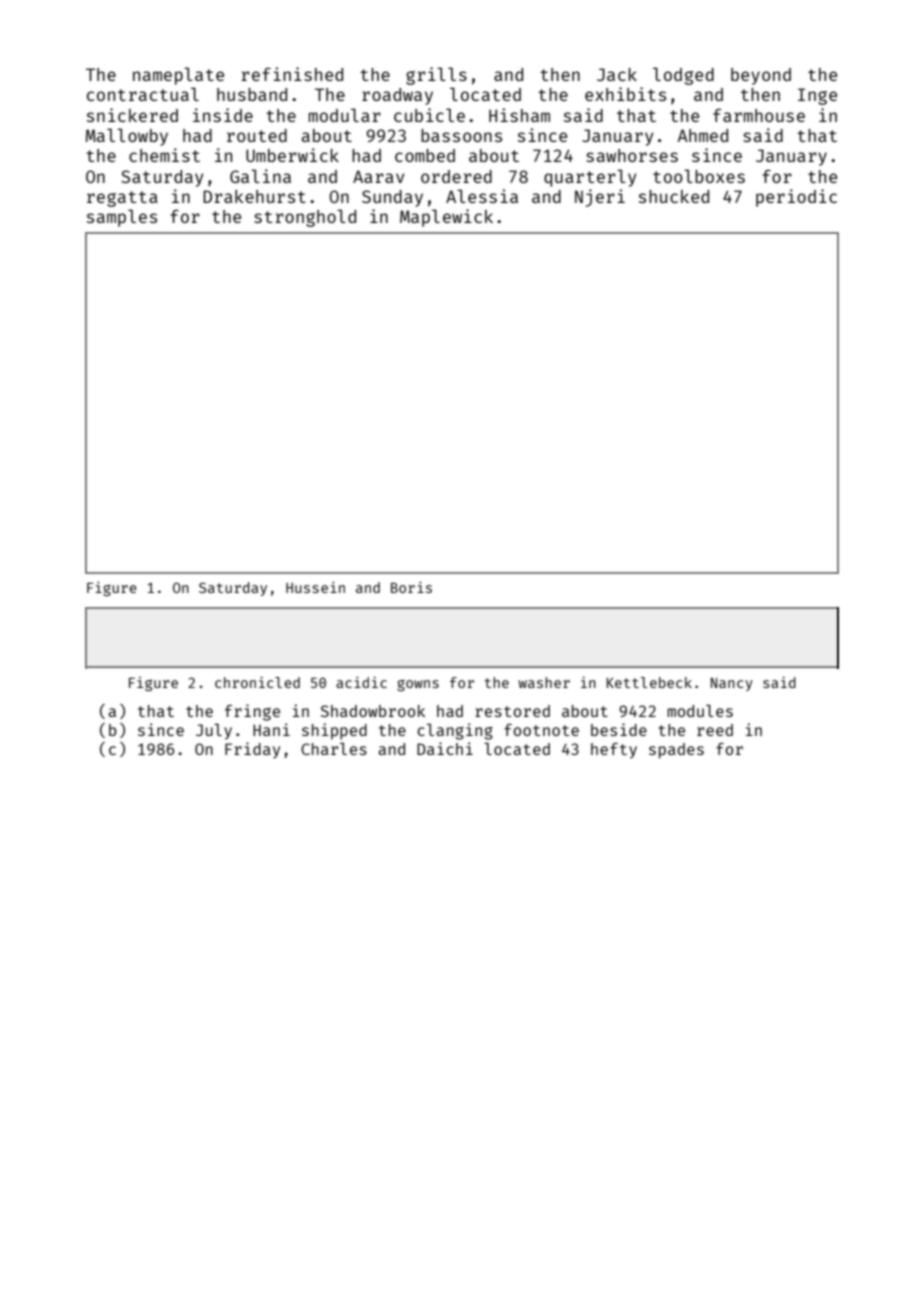 The image size is (924, 1308). Describe the element at coordinates (519, 115) in the screenshot. I see `Hisham` at that location.
